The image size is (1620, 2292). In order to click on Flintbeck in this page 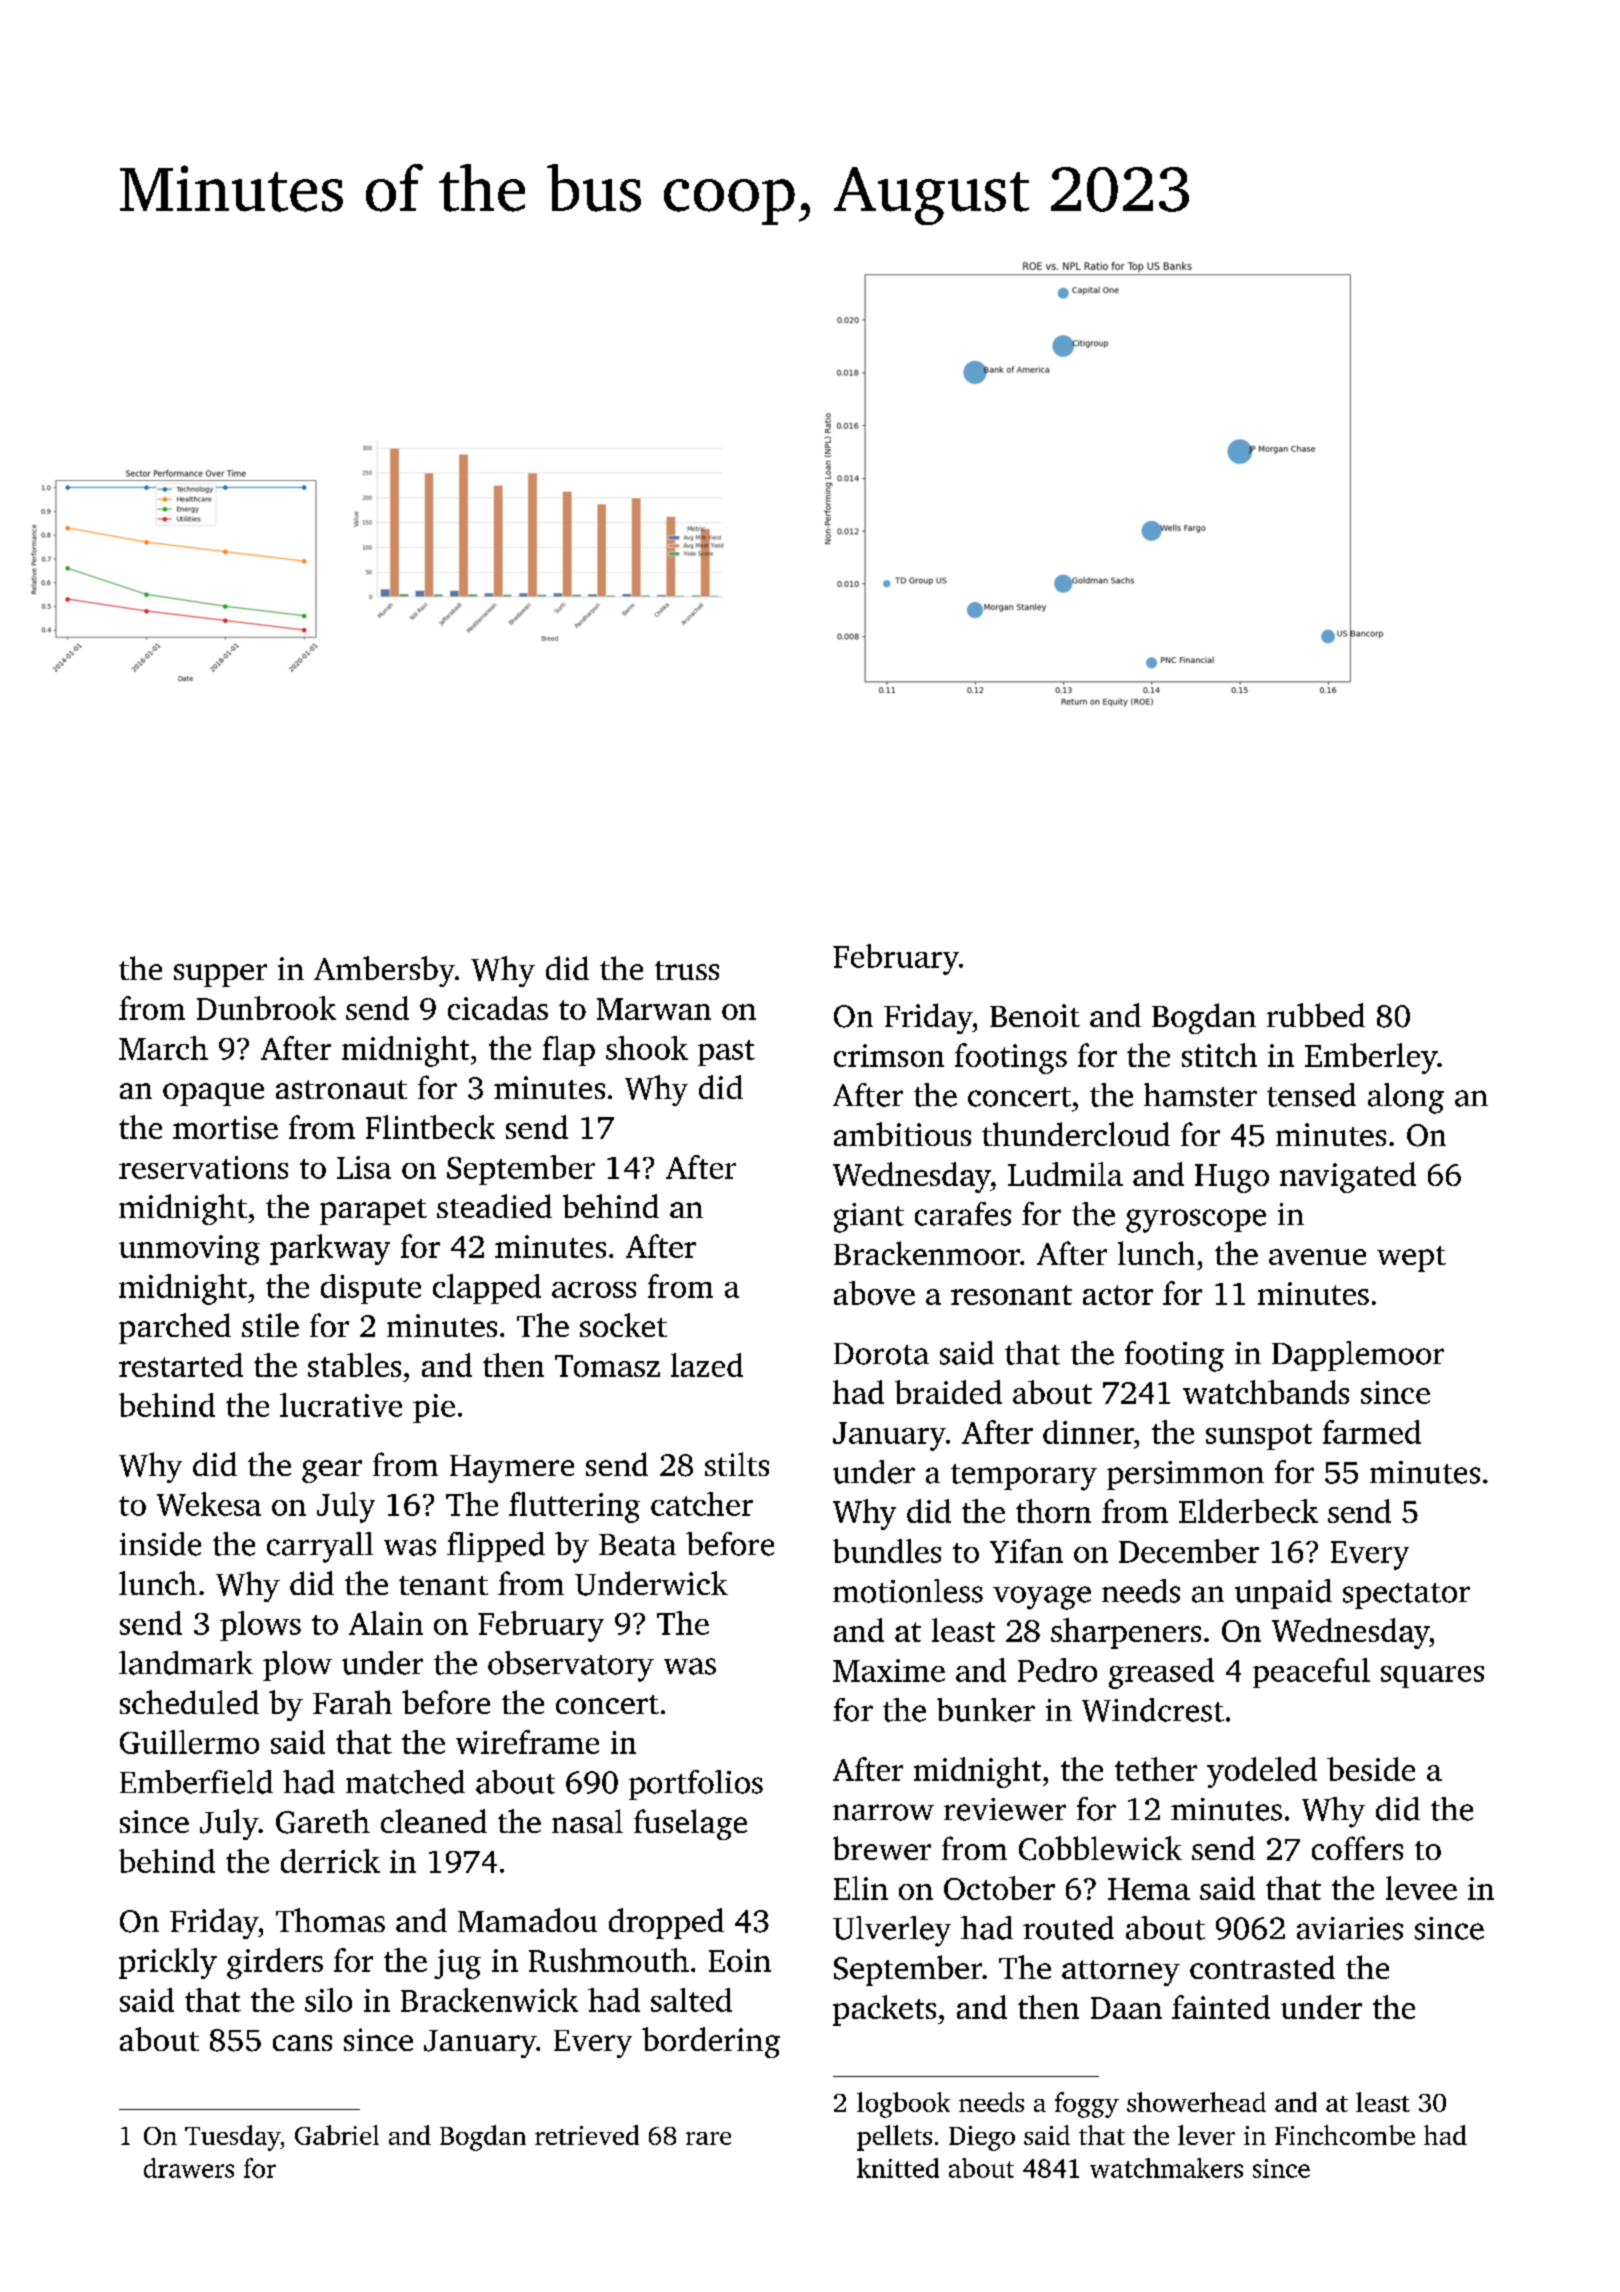, I will do `click(430, 1127)`.
